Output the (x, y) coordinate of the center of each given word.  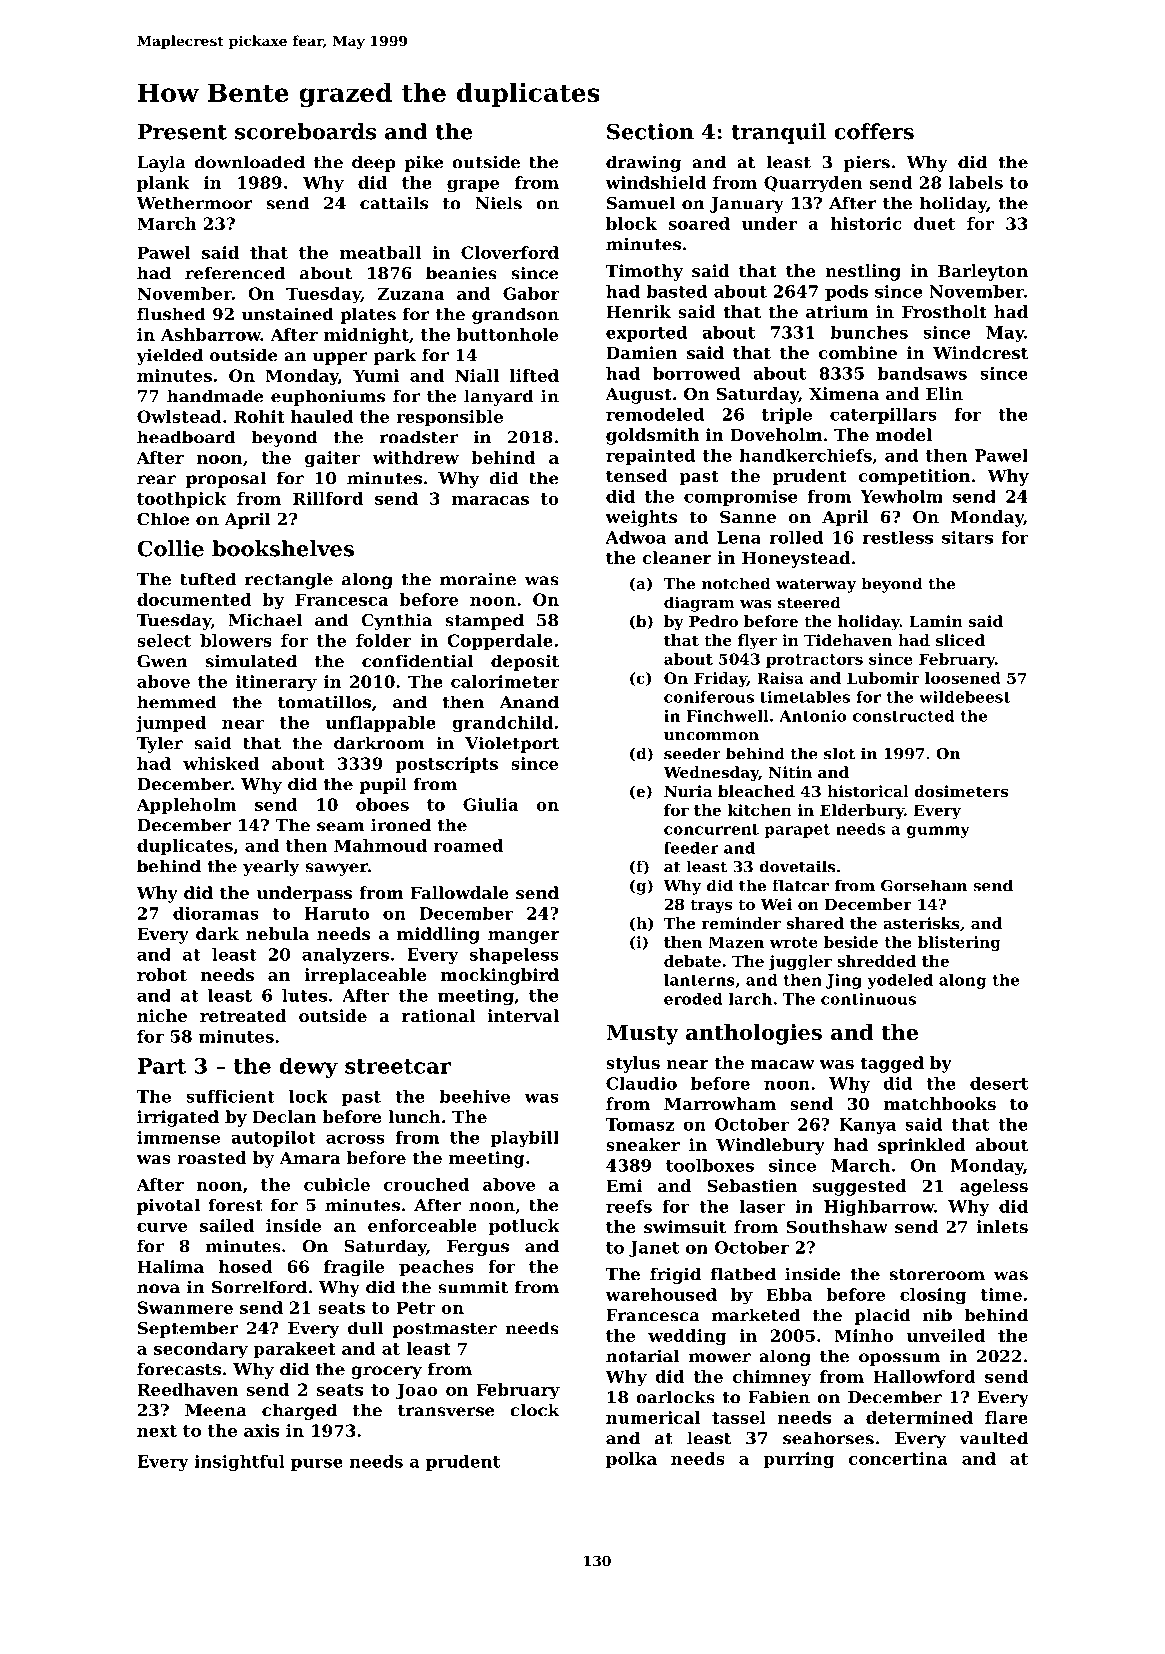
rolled (796, 537)
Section (650, 131)
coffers (874, 131)
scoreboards (305, 131)
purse (317, 1464)
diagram (699, 604)
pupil (383, 785)
